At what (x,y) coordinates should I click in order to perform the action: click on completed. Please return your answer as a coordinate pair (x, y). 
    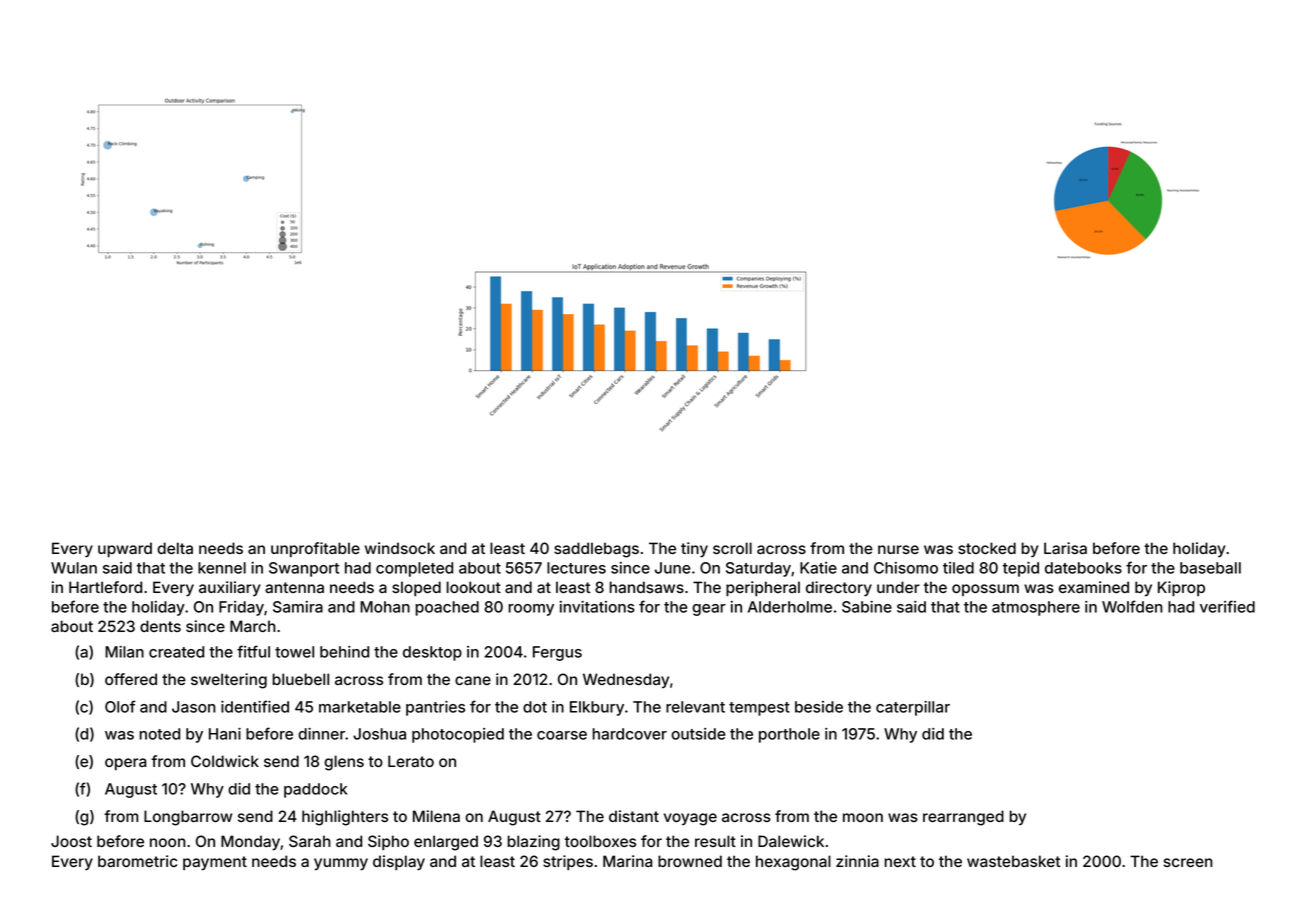
    Looking at the image, I should click on (414, 569).
